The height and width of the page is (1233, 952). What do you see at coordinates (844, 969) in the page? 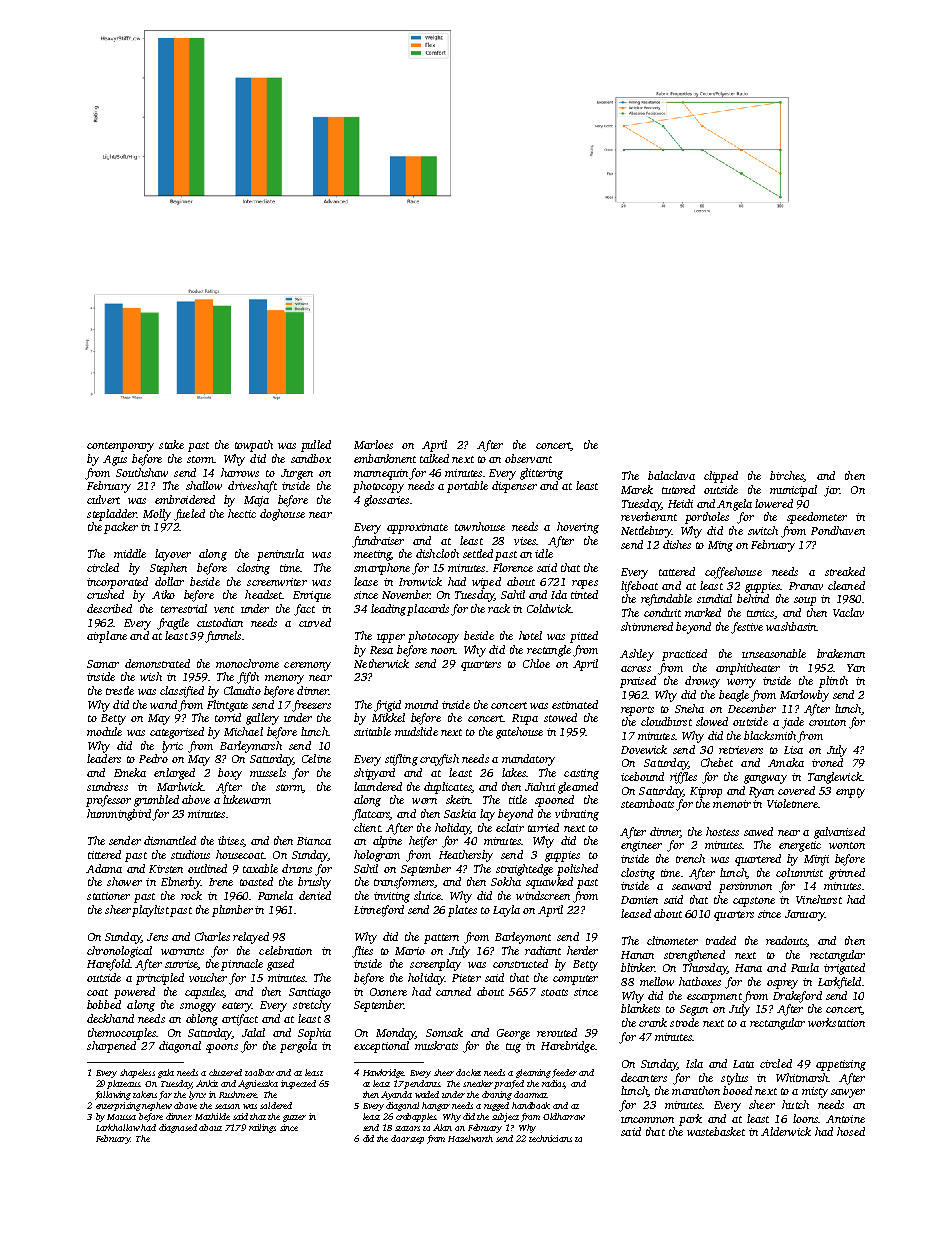
I see `irrigated` at bounding box center [844, 969].
